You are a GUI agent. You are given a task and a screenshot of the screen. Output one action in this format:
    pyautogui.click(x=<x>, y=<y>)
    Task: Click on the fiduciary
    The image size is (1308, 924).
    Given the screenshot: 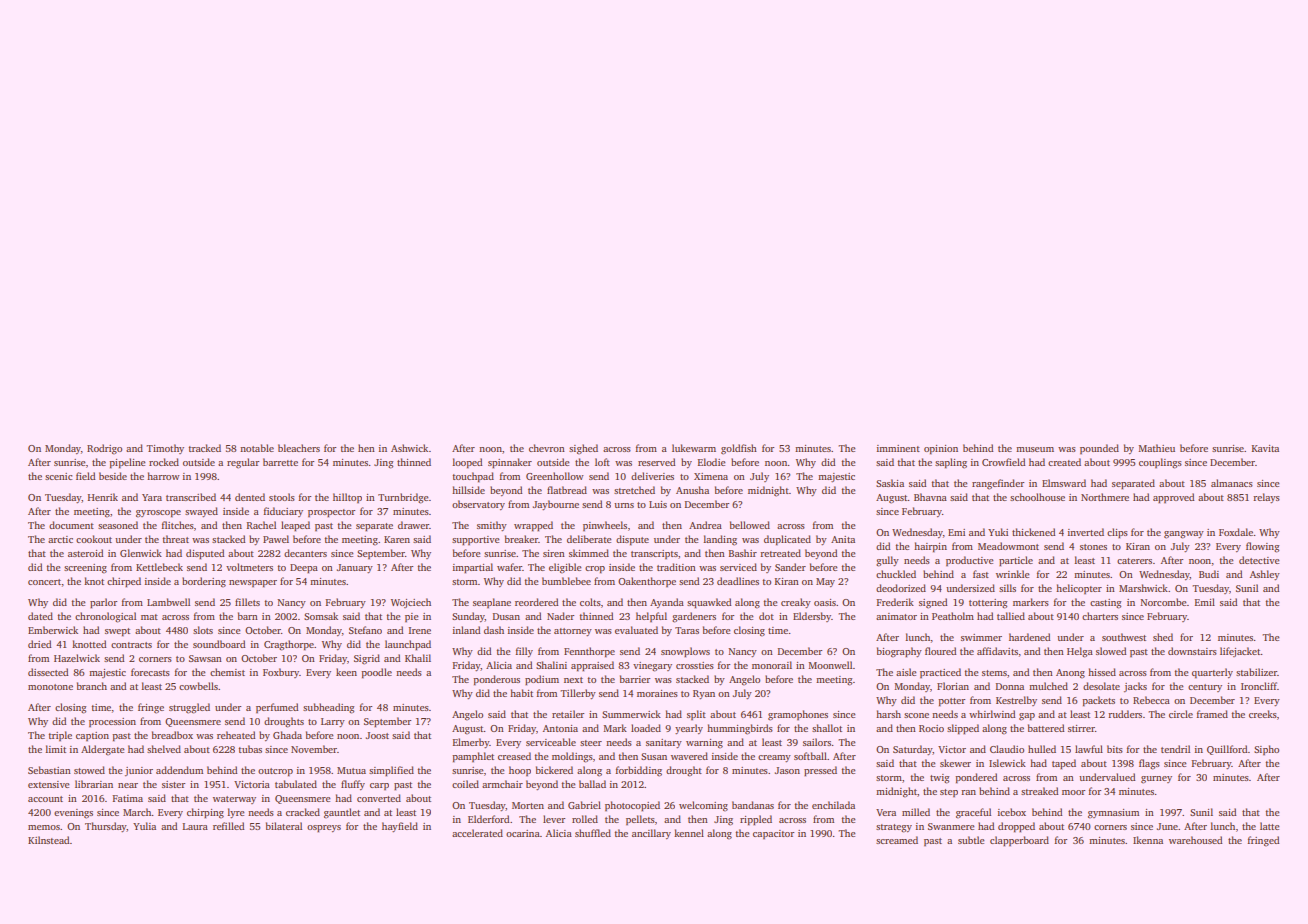 What is the action you would take?
    pyautogui.click(x=283, y=512)
